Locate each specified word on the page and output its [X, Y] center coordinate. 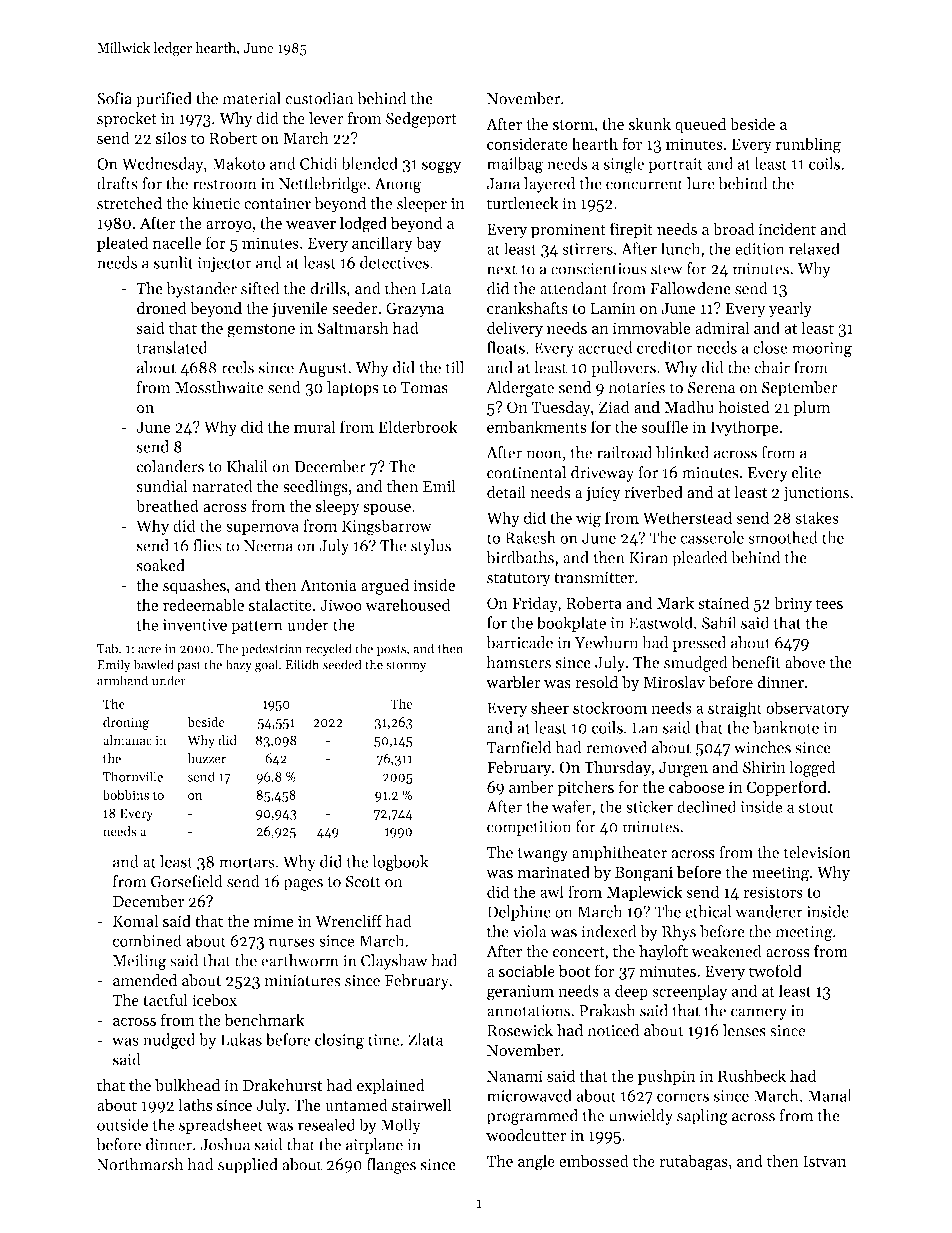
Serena [711, 388]
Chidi [319, 163]
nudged [169, 1041]
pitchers [585, 788]
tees [829, 604]
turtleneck [522, 203]
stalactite [280, 604]
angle [536, 1162]
